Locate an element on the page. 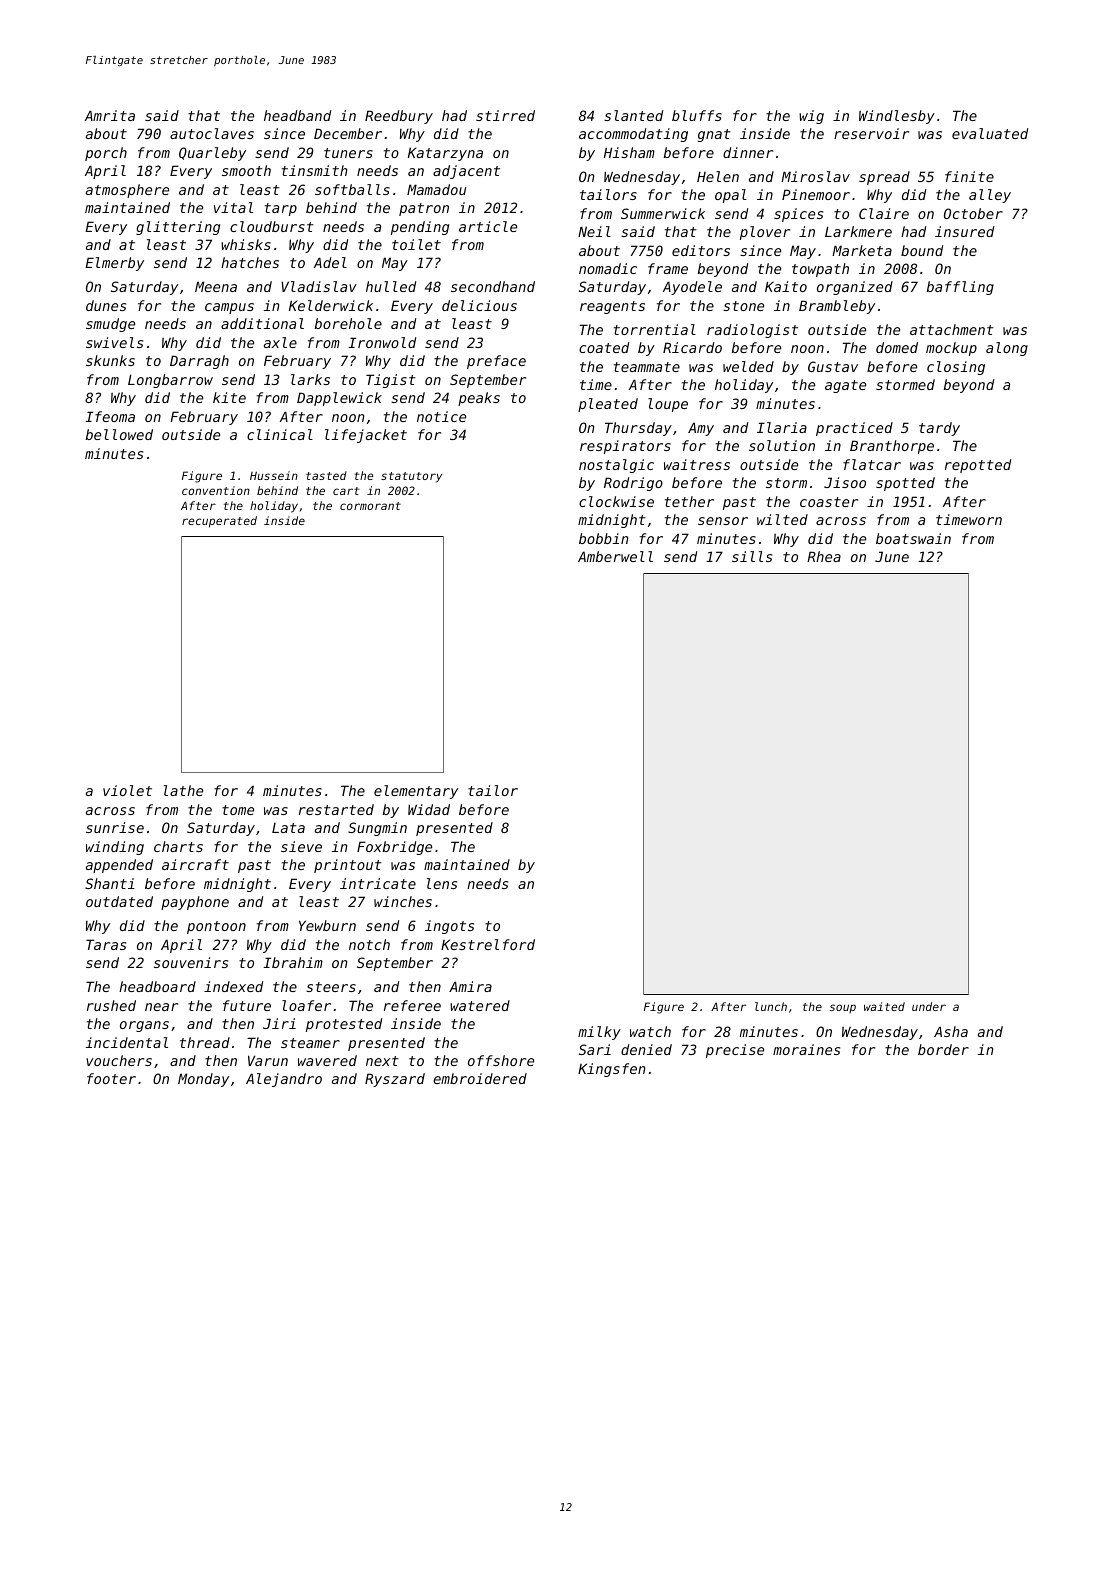 The image size is (1119, 1583). Reedbury is located at coordinates (399, 117).
